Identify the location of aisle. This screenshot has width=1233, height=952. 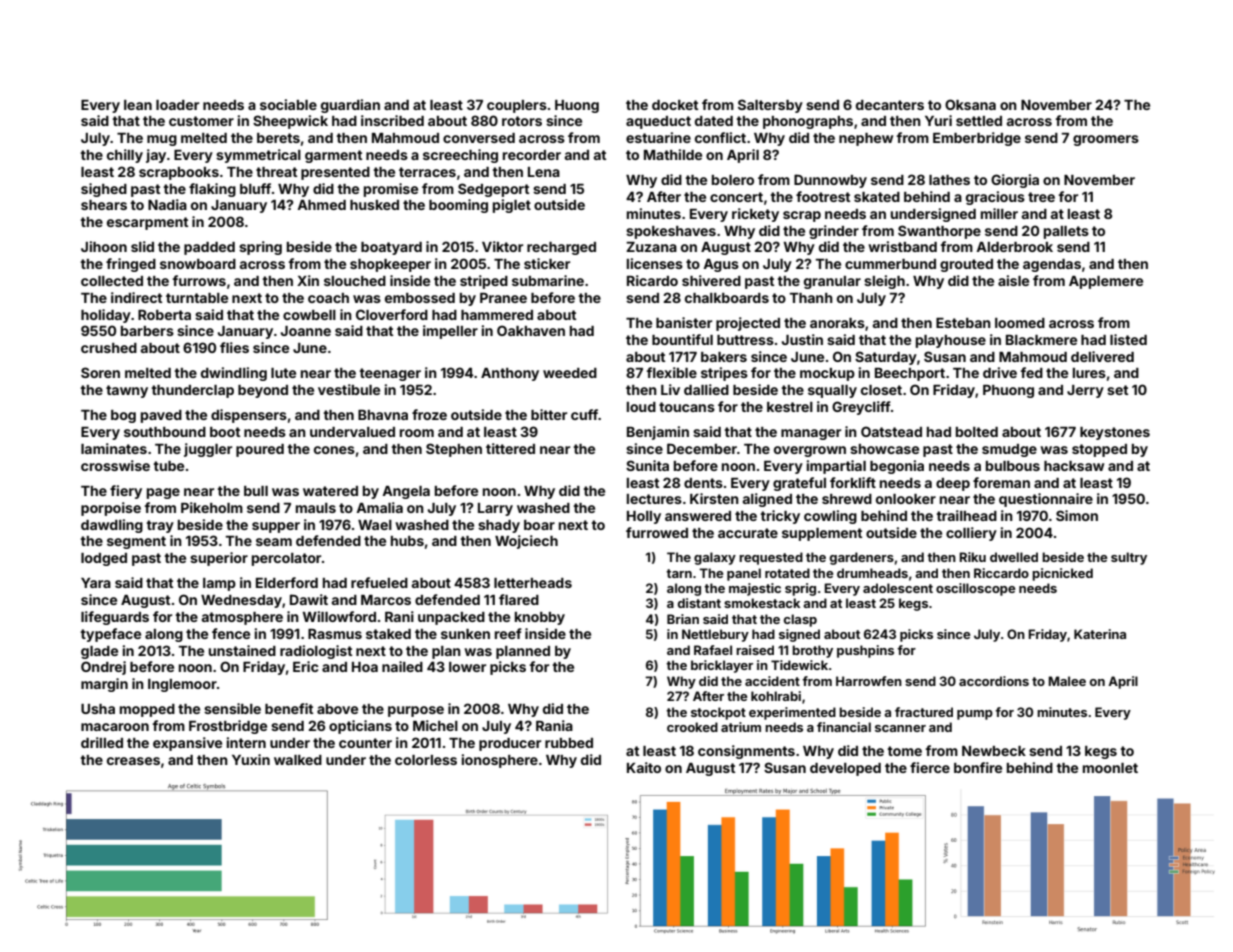
(1013, 280).
